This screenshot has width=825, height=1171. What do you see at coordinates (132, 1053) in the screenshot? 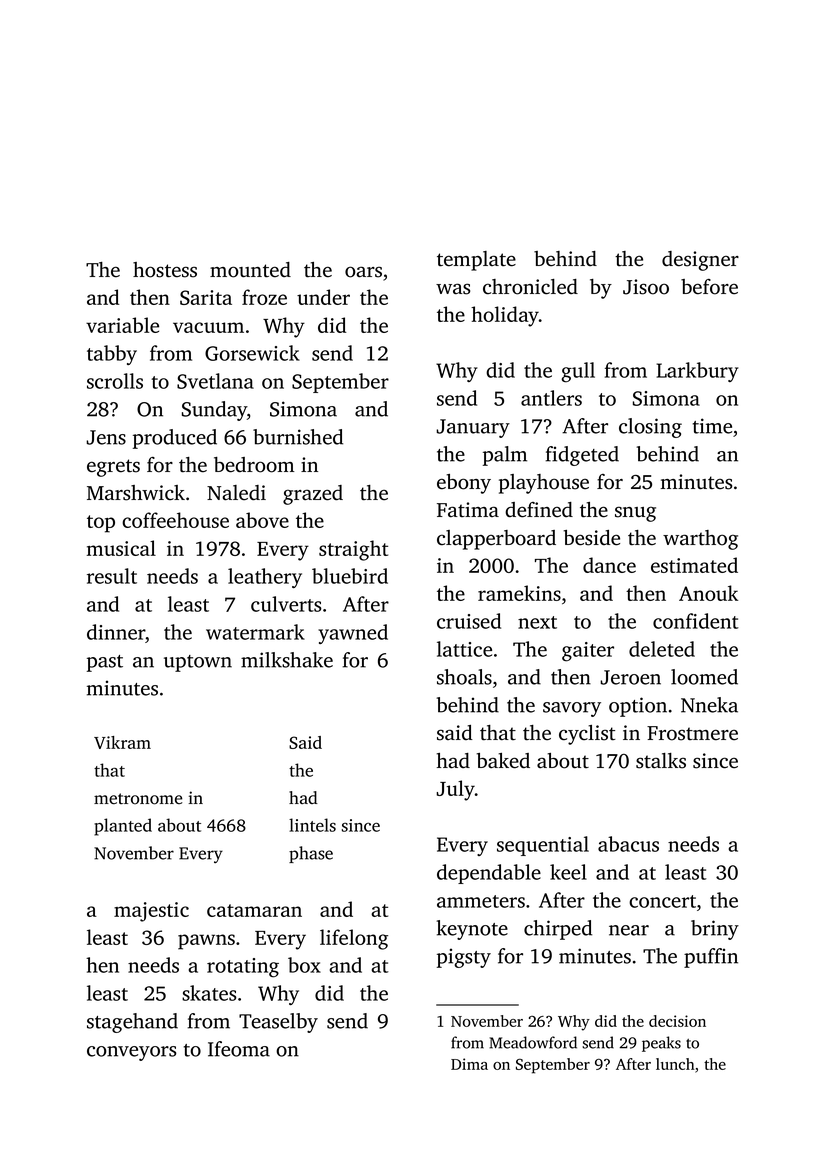
I see `conveyors` at bounding box center [132, 1053].
